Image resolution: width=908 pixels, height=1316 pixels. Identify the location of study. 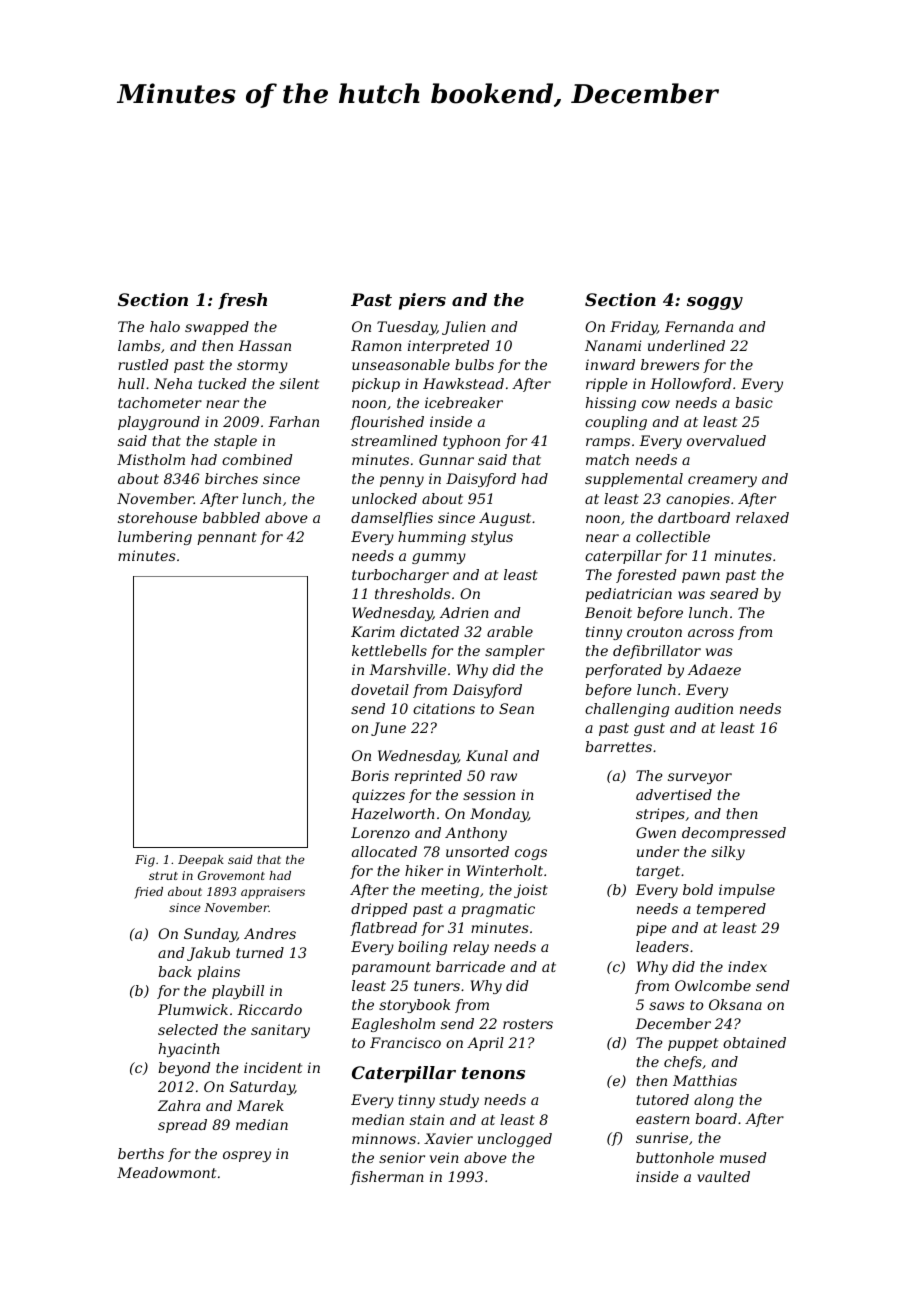
(459, 1101).
